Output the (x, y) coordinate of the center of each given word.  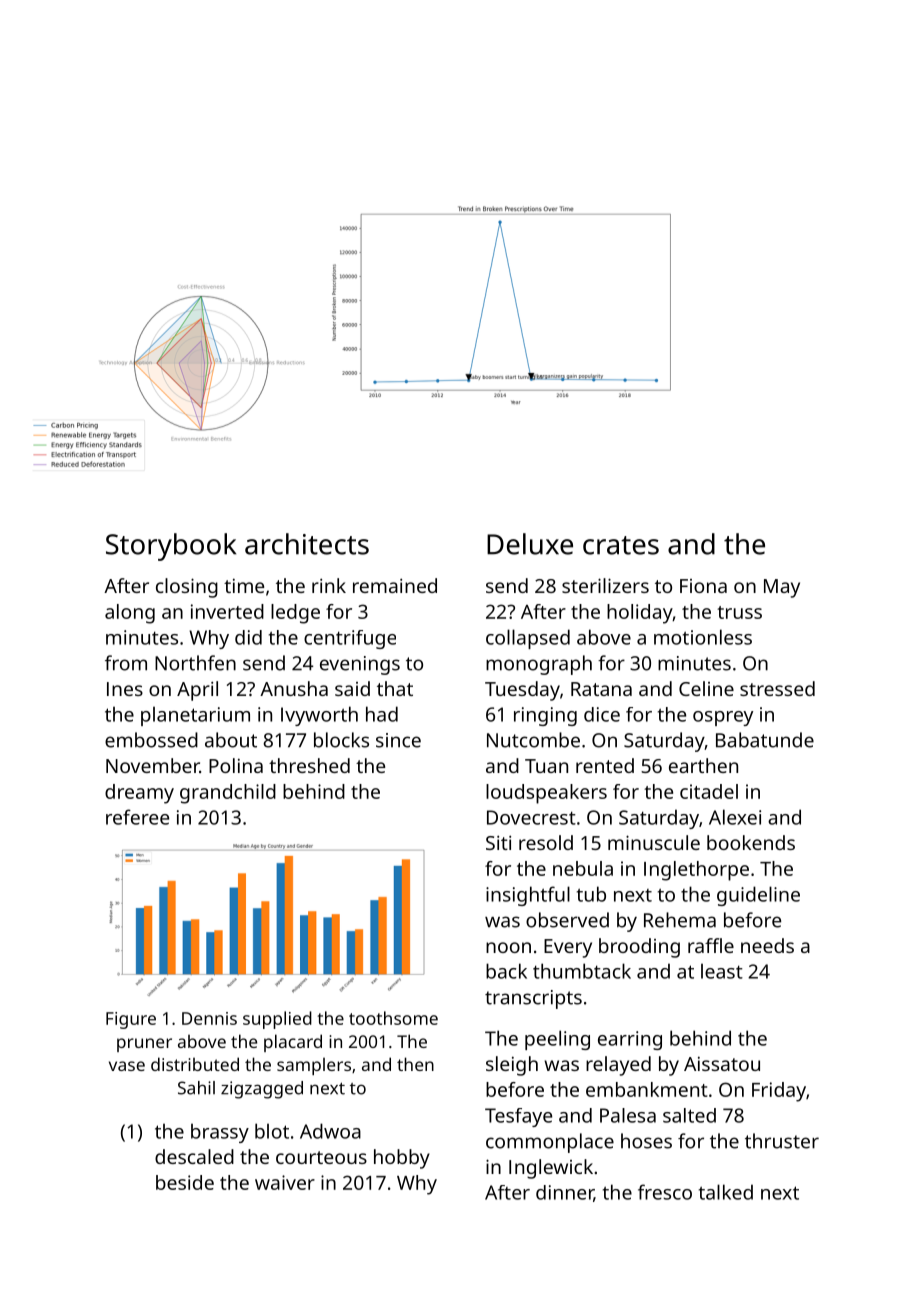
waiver (285, 1182)
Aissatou (722, 1063)
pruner (144, 1045)
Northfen (195, 663)
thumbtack (582, 971)
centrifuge (350, 639)
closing (187, 588)
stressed (777, 688)
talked (726, 1192)
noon (508, 947)
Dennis (209, 1018)
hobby (402, 1159)
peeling (557, 1040)
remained (395, 585)
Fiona (703, 586)
